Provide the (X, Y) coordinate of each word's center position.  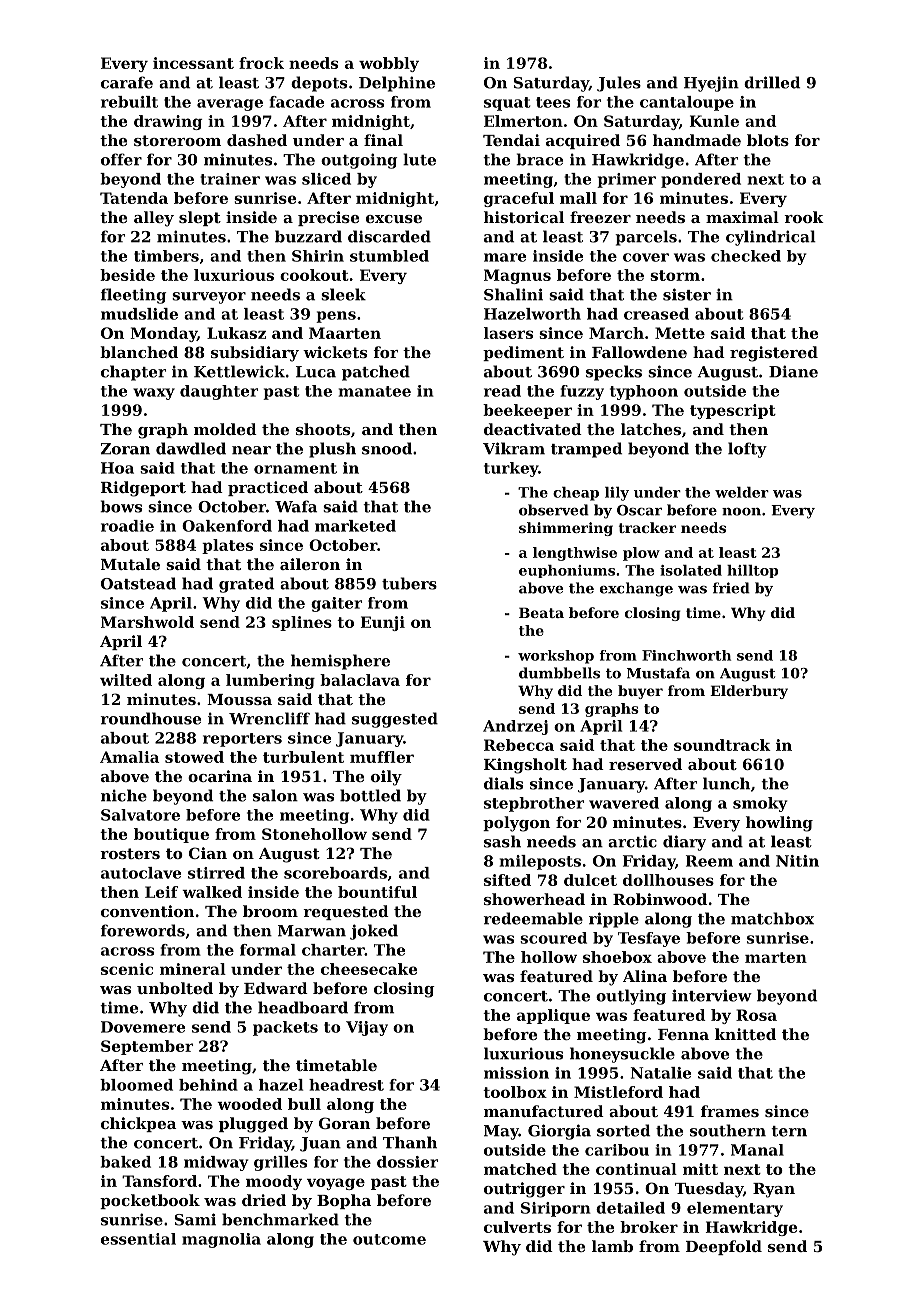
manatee (375, 391)
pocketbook (150, 1201)
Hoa (117, 468)
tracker (647, 527)
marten (776, 957)
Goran (344, 1123)
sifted (507, 880)
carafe (127, 82)
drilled (772, 82)
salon (275, 795)
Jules (619, 84)
